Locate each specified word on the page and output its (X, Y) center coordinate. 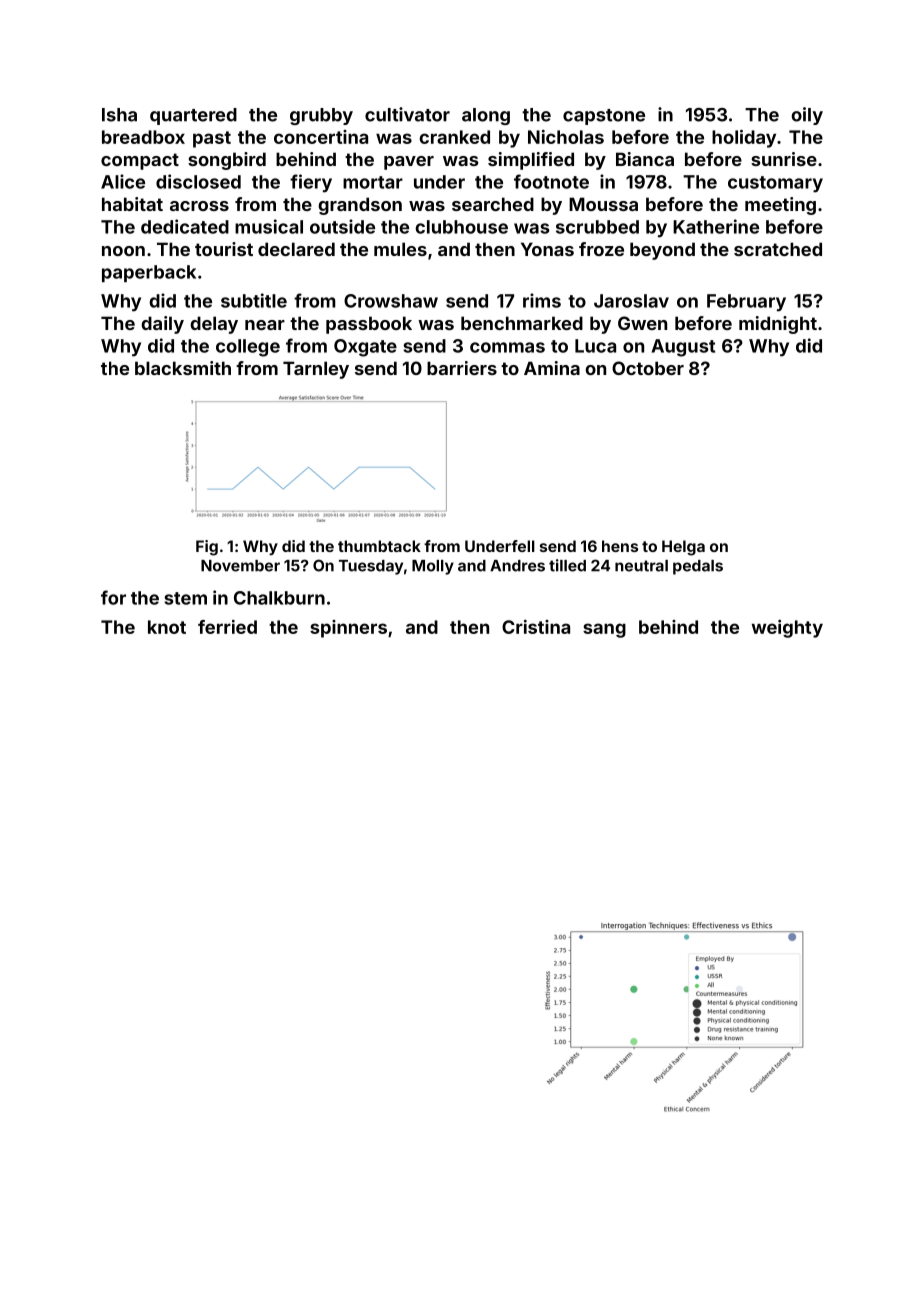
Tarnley (316, 370)
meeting (780, 206)
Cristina (536, 627)
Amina (552, 368)
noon (123, 251)
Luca (595, 346)
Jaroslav (631, 301)
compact (140, 161)
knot (167, 627)
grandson (360, 206)
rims (542, 300)
